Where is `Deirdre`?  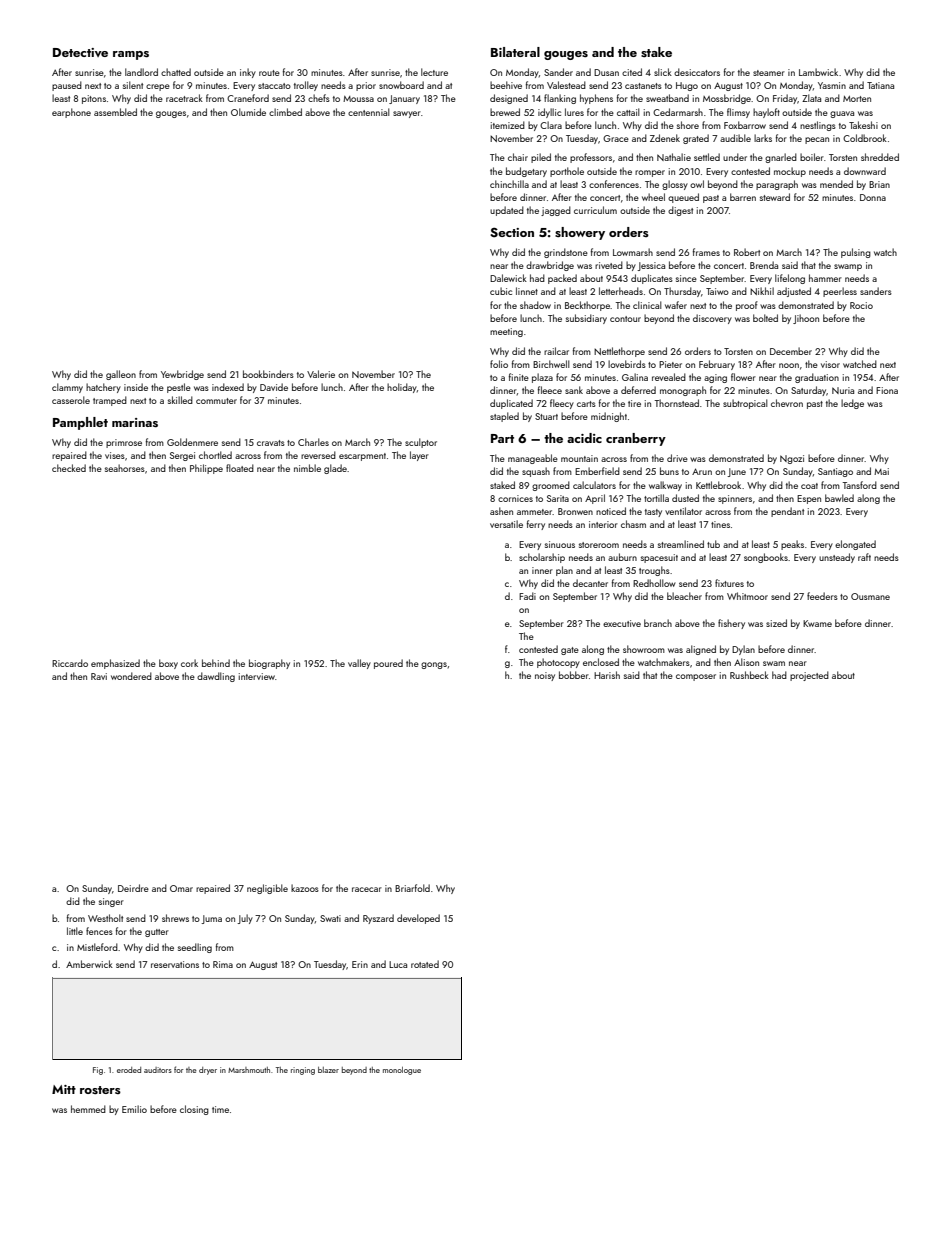
Deirdre is located at coordinates (133, 888).
